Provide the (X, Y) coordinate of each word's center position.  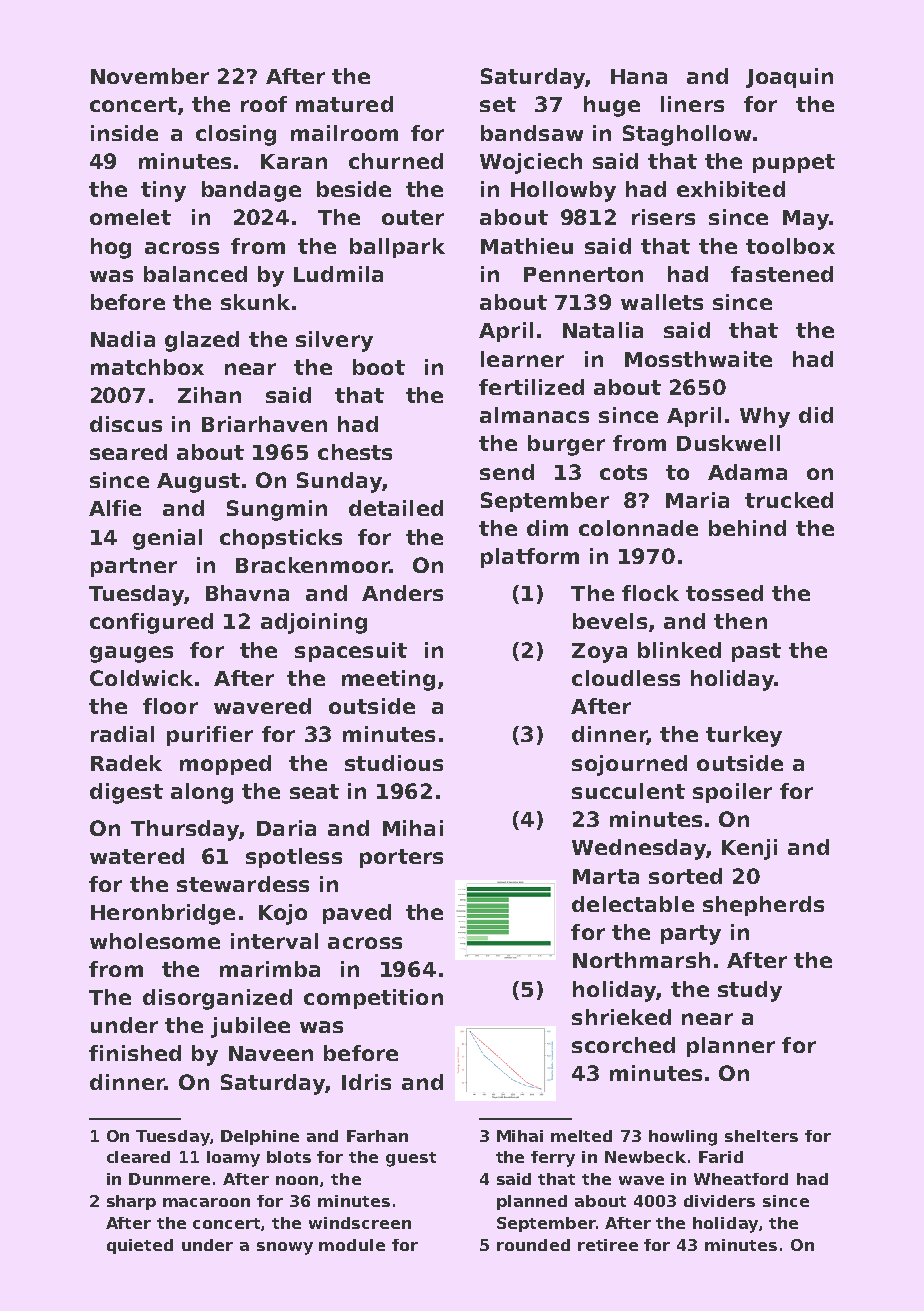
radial (122, 734)
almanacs (534, 415)
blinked (679, 650)
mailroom (344, 133)
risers (663, 217)
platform (530, 558)
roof (264, 104)
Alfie (115, 508)
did (816, 415)
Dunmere (169, 1179)
